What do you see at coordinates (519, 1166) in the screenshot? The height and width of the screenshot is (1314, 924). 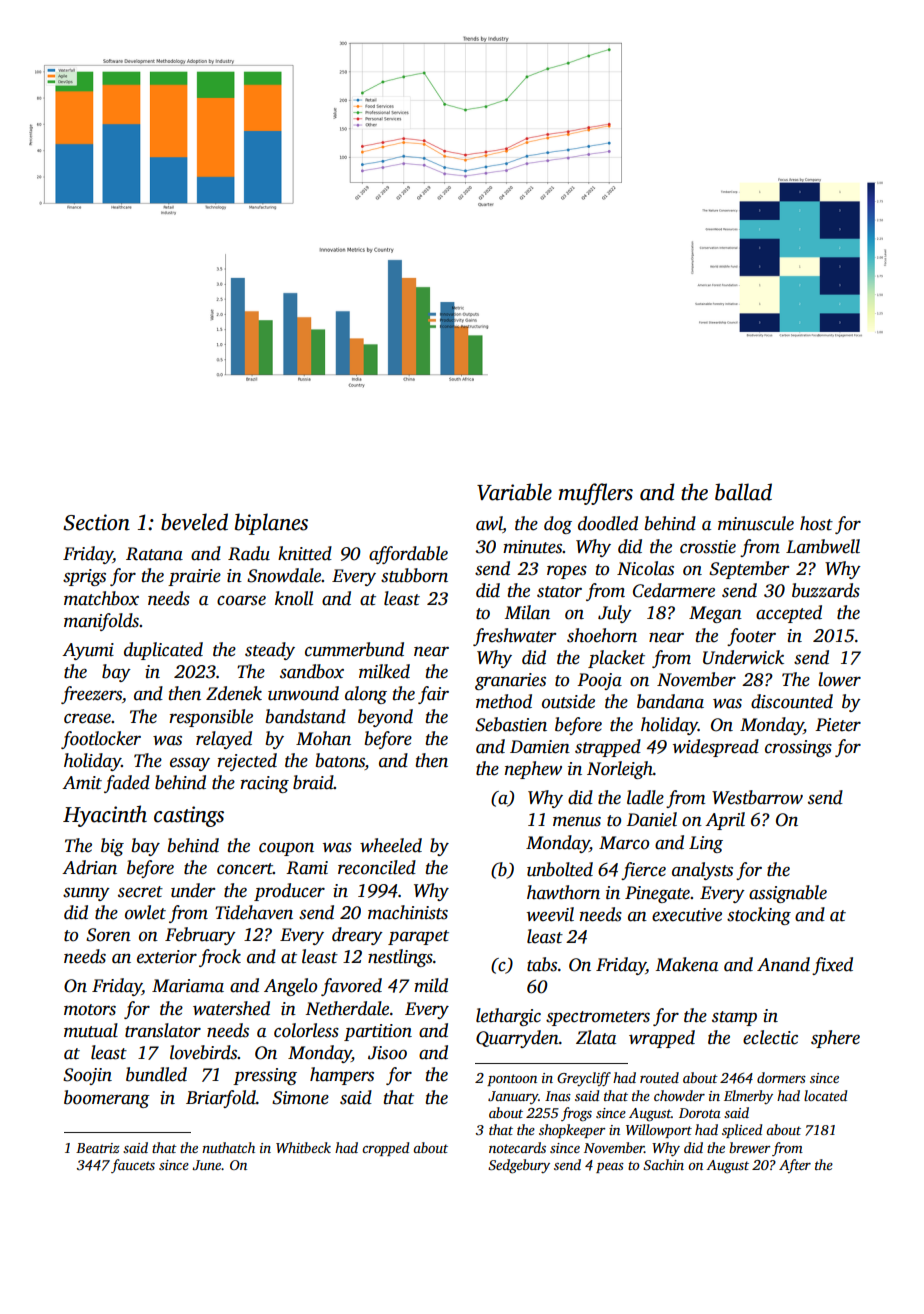 I see `Sedgebury` at bounding box center [519, 1166].
